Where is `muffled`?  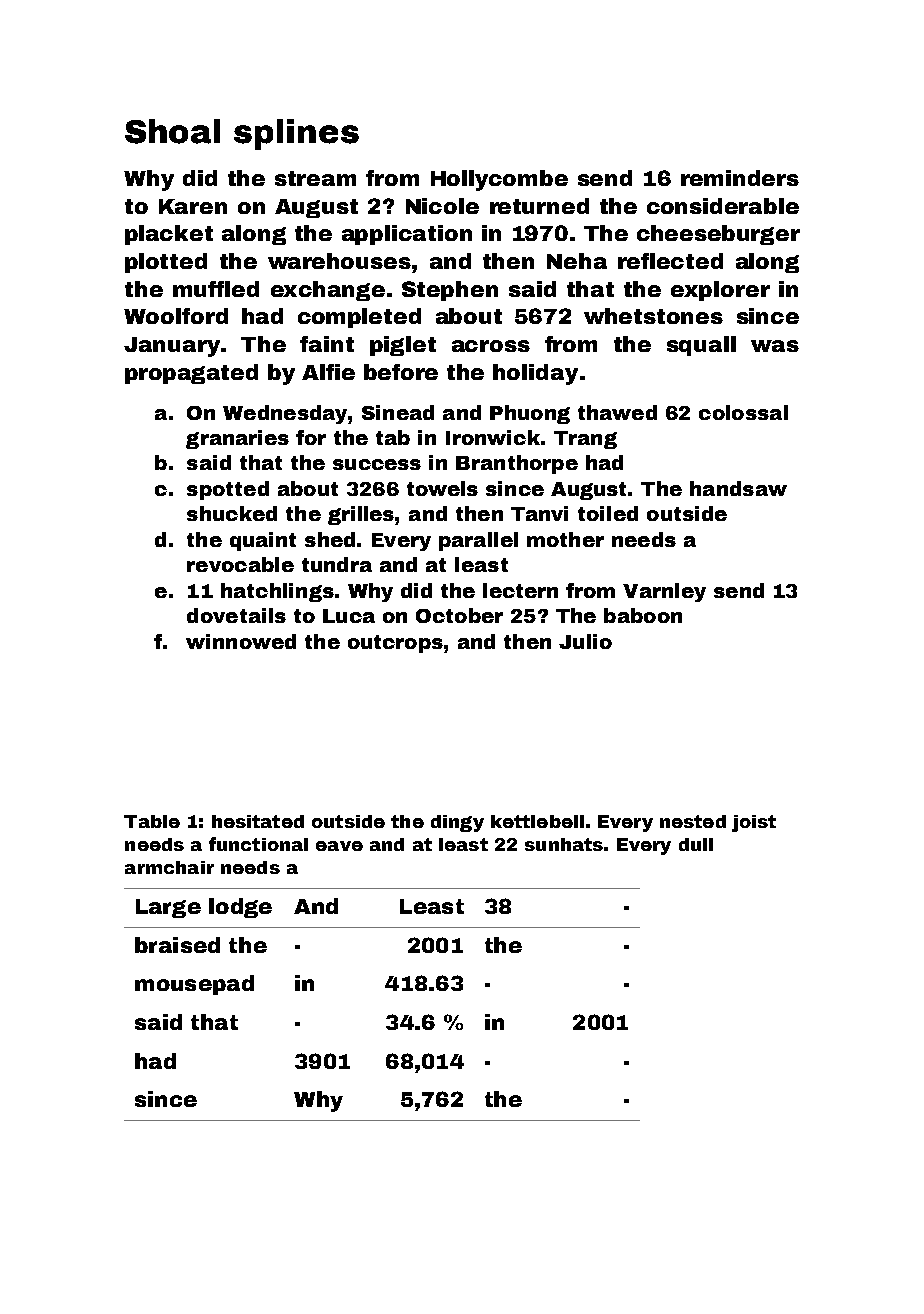
muffled is located at coordinates (216, 289).
